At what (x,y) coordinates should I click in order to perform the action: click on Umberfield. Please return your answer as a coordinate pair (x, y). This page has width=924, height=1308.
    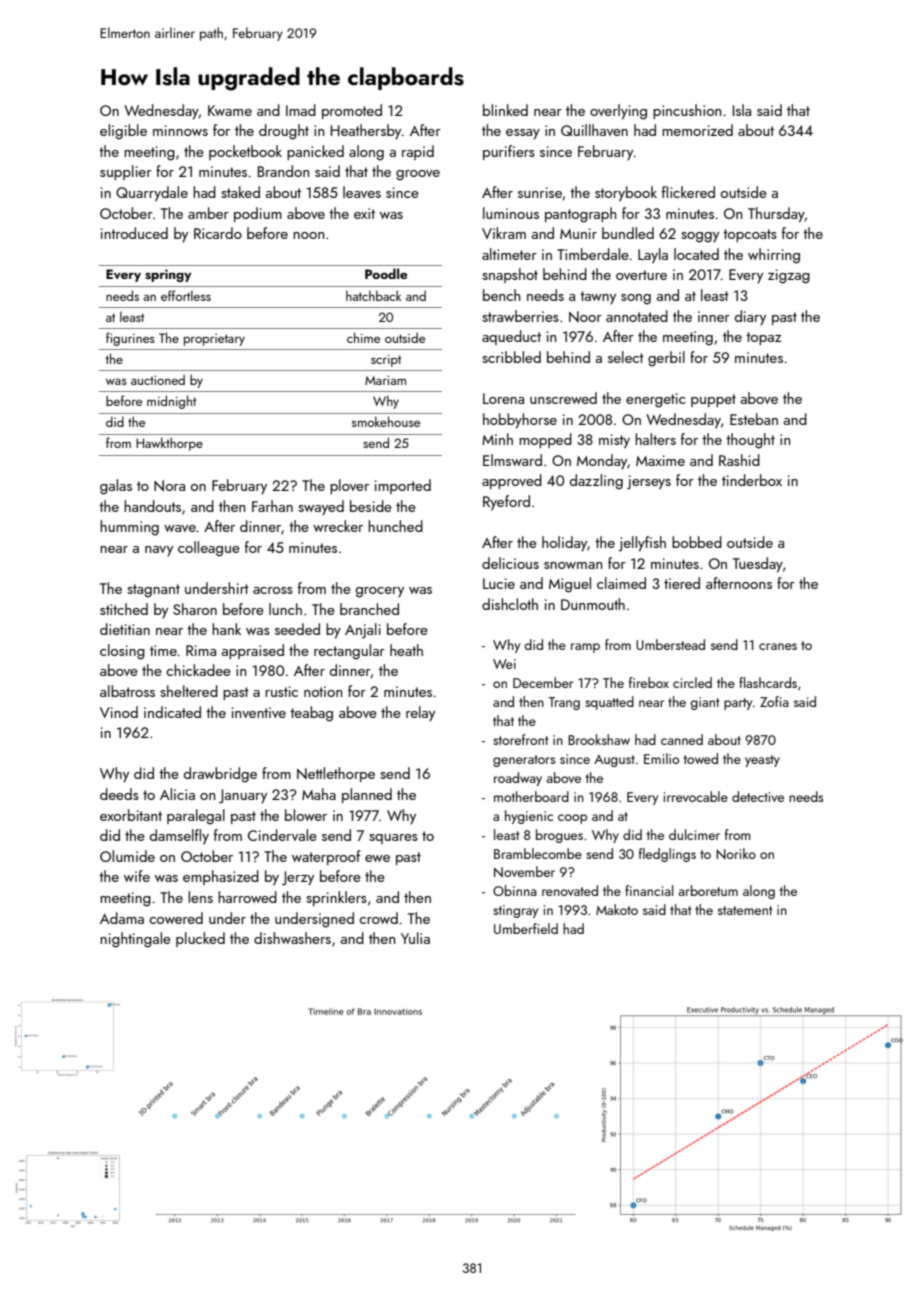
    Looking at the image, I should click on (526, 928).
